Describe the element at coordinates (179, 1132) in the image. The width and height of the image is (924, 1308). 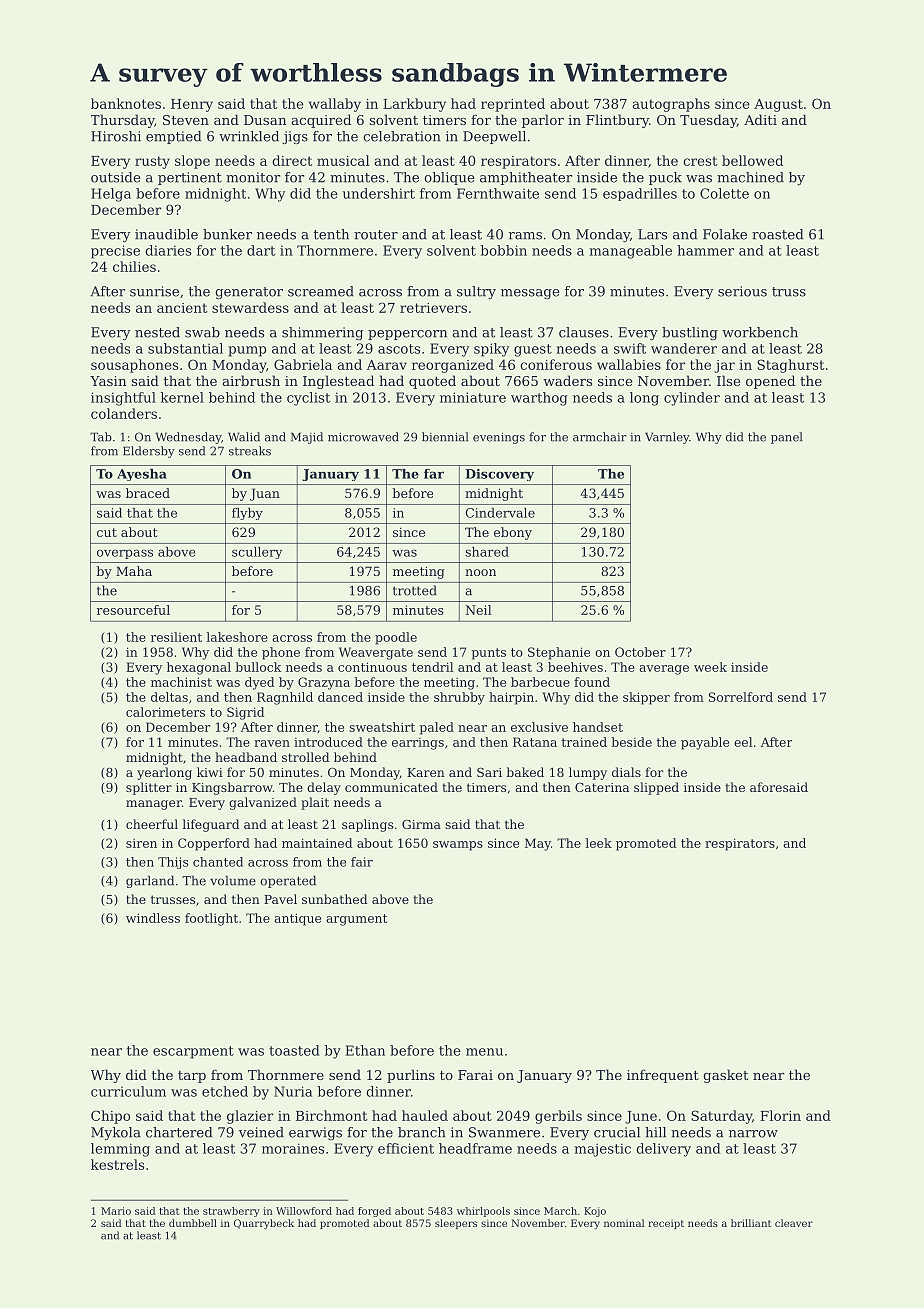
I see `chartered` at that location.
